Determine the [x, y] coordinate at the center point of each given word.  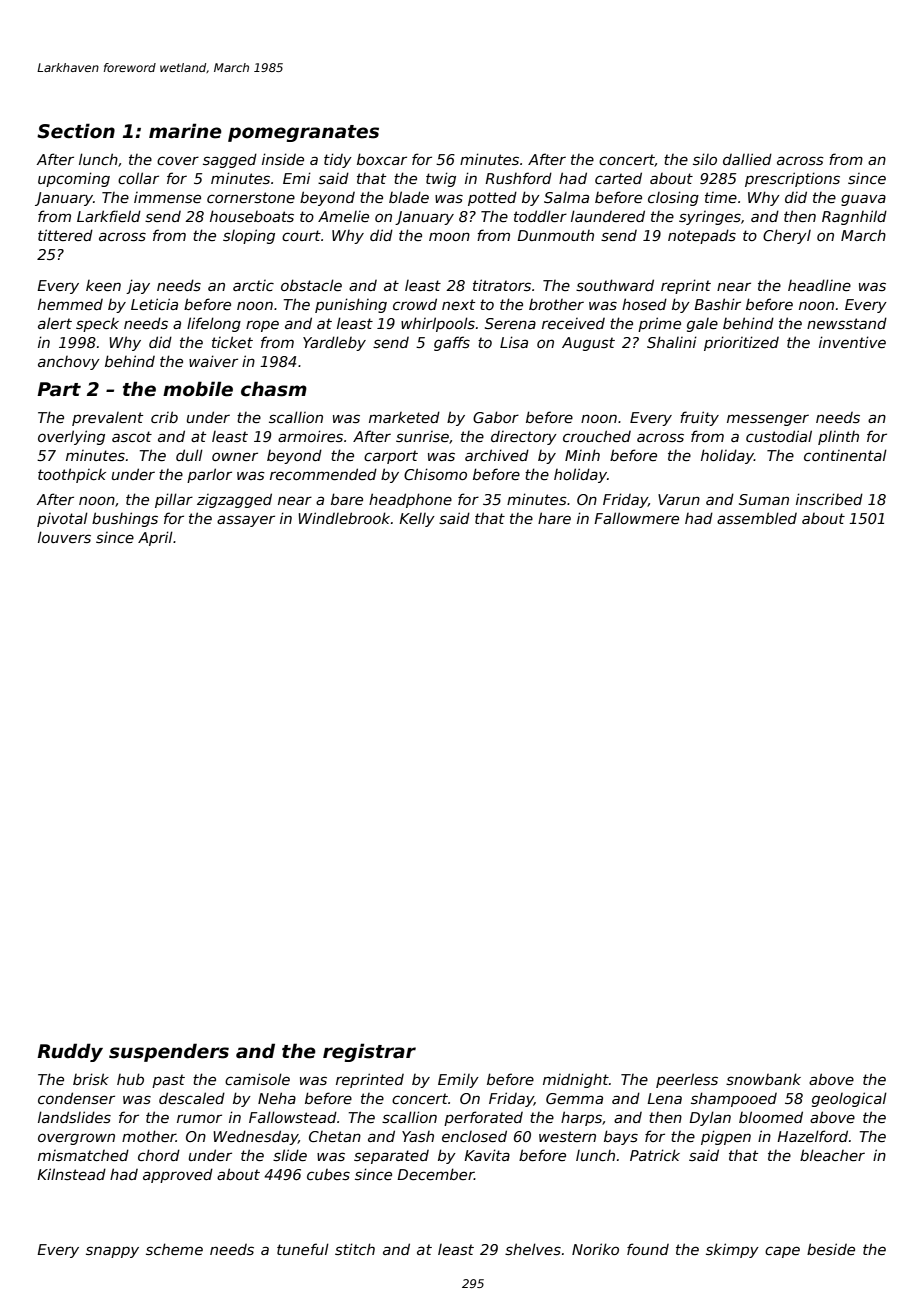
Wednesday [255, 1137]
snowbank [763, 1079]
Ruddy [70, 1052]
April [155, 538]
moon [449, 236]
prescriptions [792, 179]
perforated [483, 1118]
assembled [757, 518]
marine [185, 131]
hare [554, 518]
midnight [576, 1080]
